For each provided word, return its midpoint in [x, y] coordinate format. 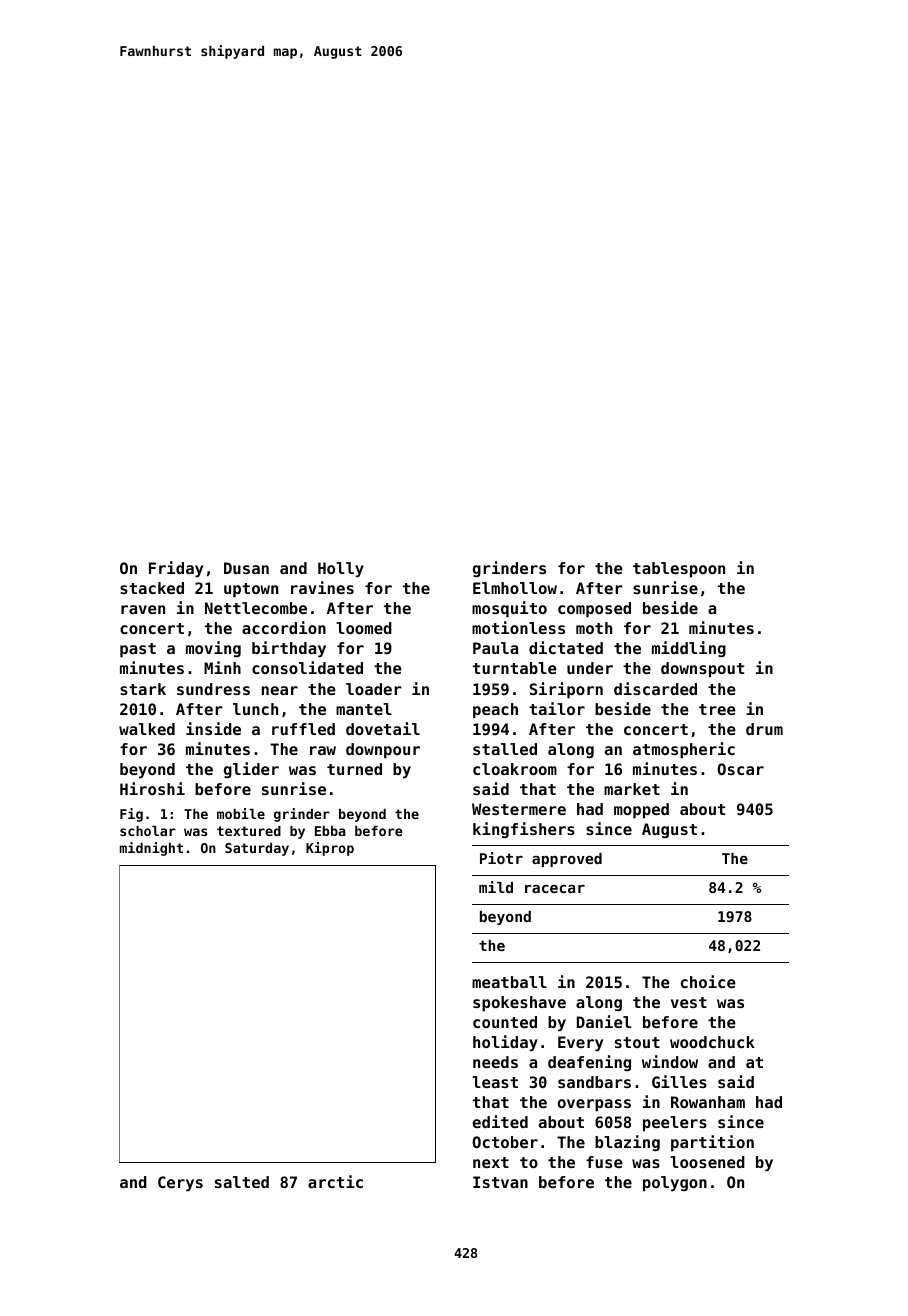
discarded [655, 688]
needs [495, 1062]
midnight [151, 849]
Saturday [257, 849]
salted [242, 1182]
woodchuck [712, 1042]
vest [689, 1002]
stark [143, 689]
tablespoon [679, 570]
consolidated [307, 667]
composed [594, 610]
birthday [289, 649]
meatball [509, 982]
